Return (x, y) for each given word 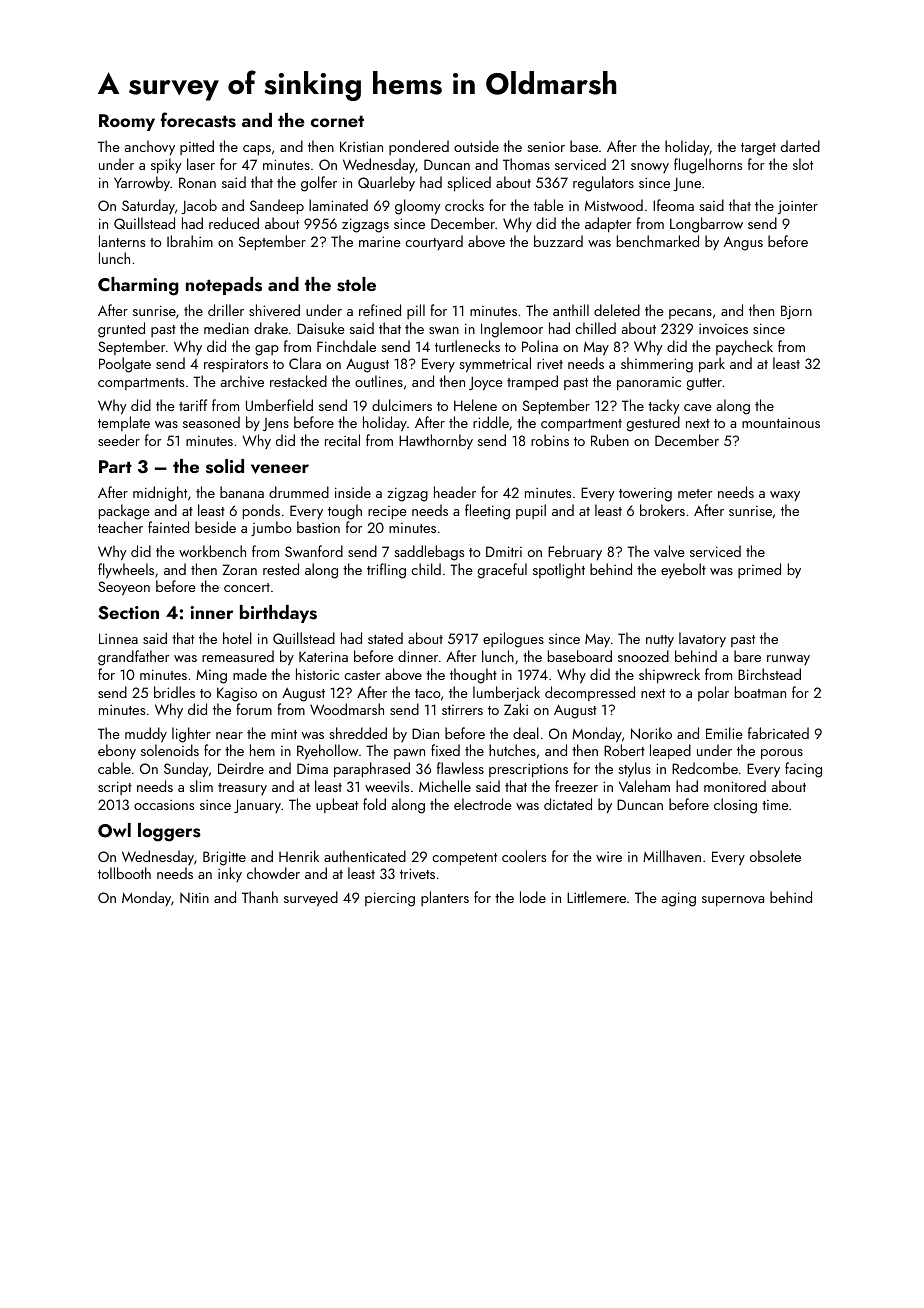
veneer (280, 469)
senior (546, 147)
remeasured (238, 656)
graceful (502, 571)
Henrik (299, 856)
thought (473, 676)
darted (800, 146)
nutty (660, 641)
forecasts (198, 120)
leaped (670, 751)
